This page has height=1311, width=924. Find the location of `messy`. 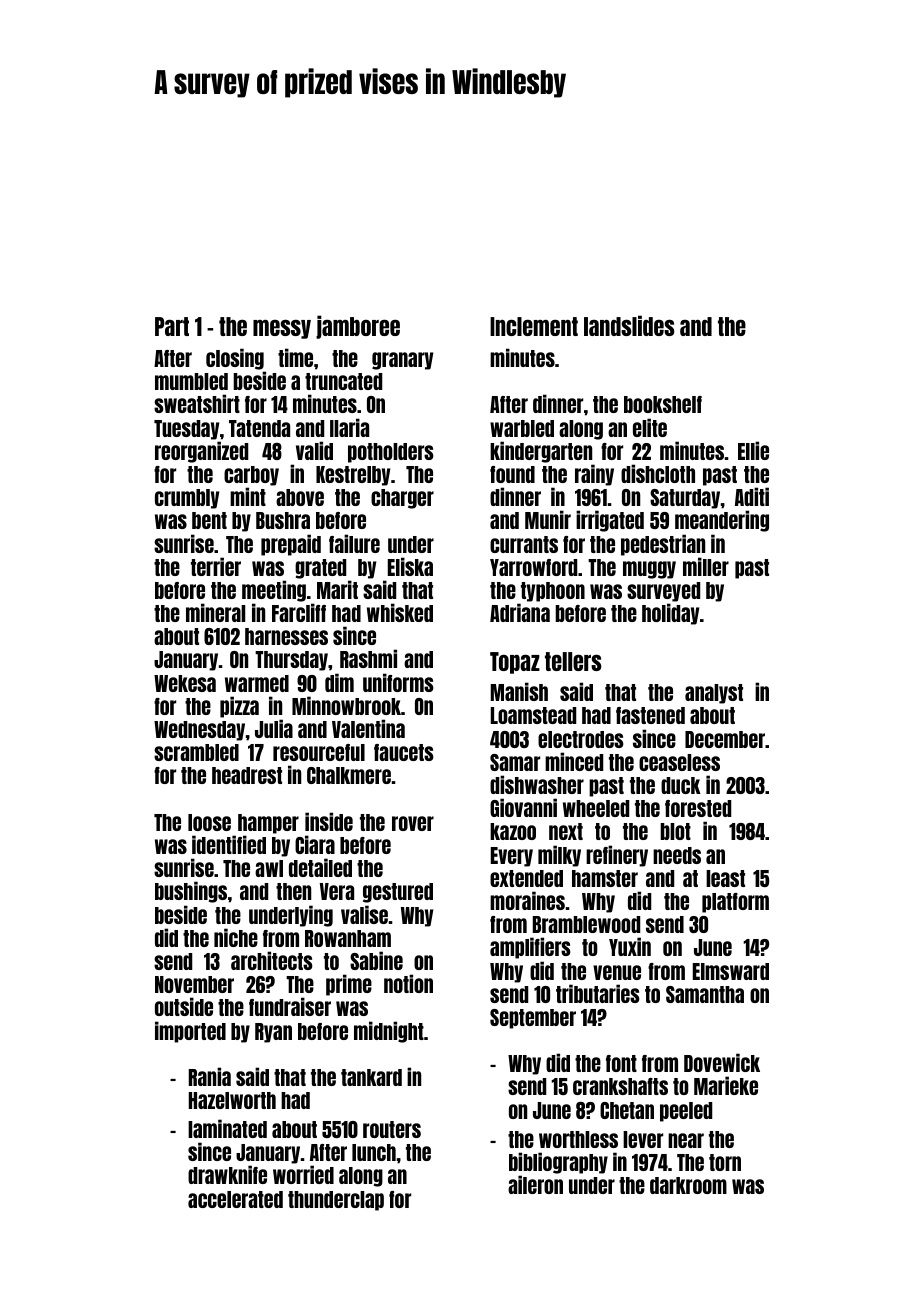

messy is located at coordinates (282, 329).
